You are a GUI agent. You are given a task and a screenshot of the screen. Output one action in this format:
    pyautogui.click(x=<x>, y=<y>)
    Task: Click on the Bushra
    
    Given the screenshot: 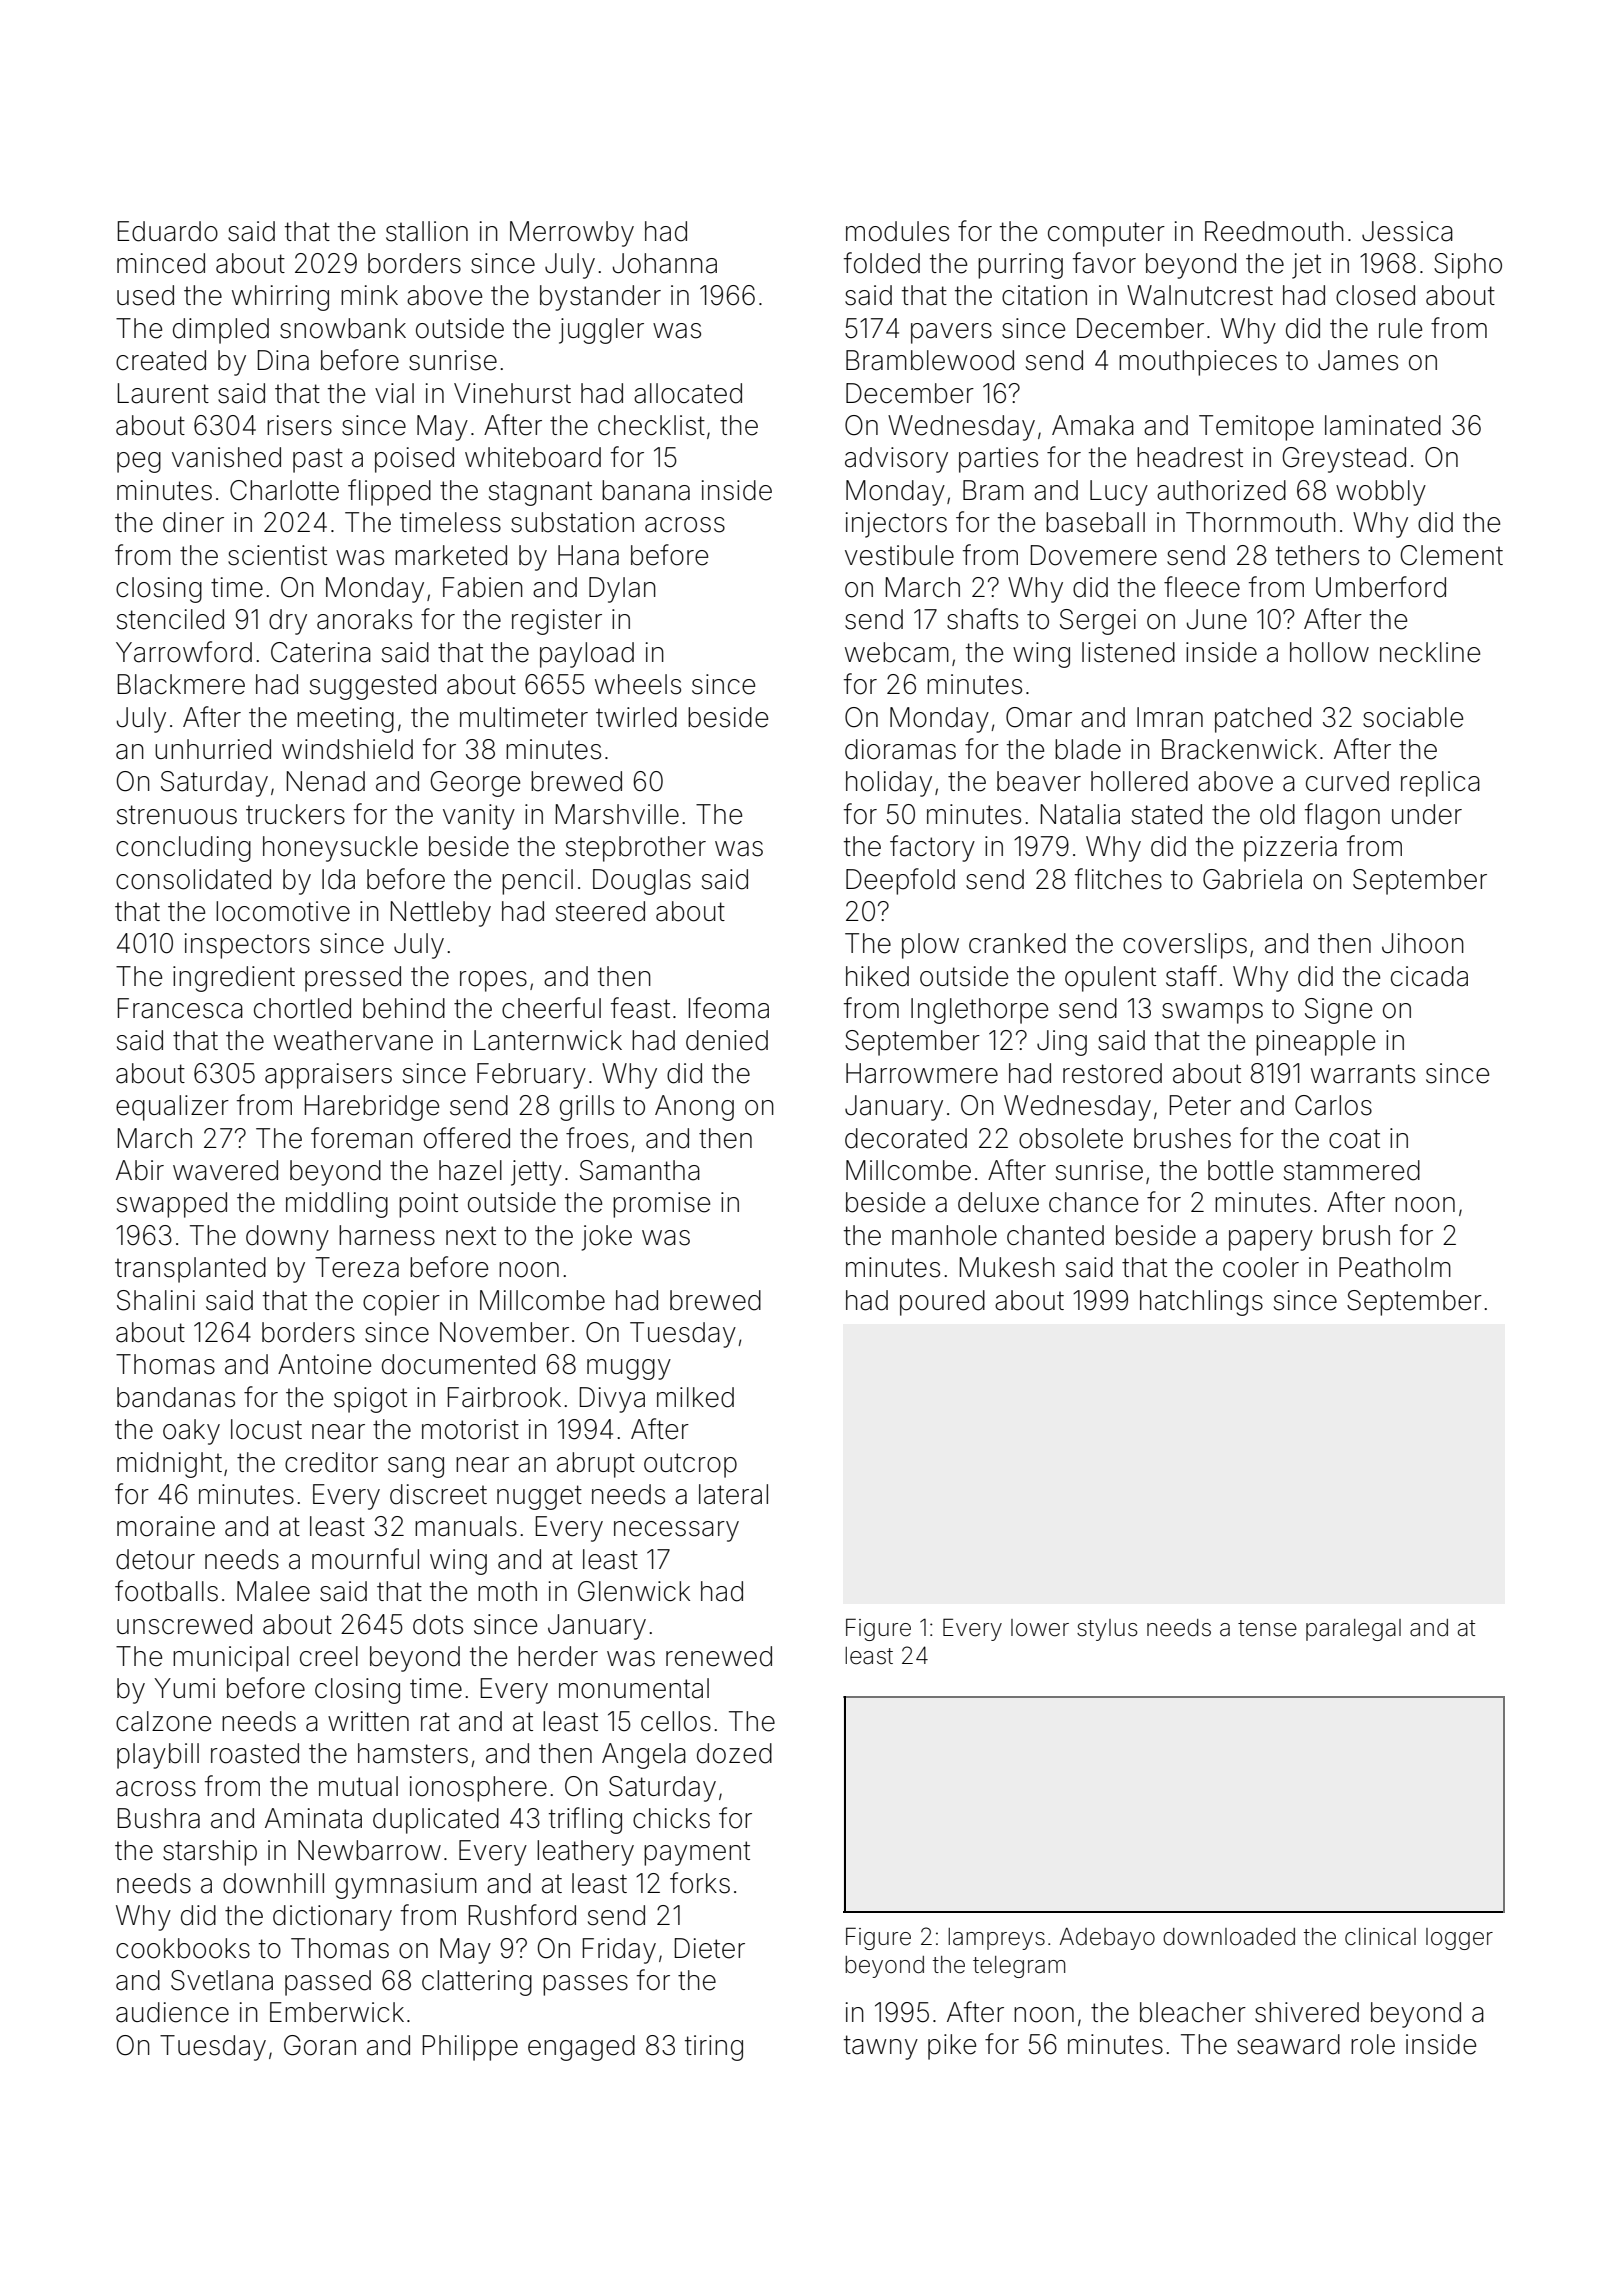 What is the action you would take?
    pyautogui.click(x=159, y=1818)
